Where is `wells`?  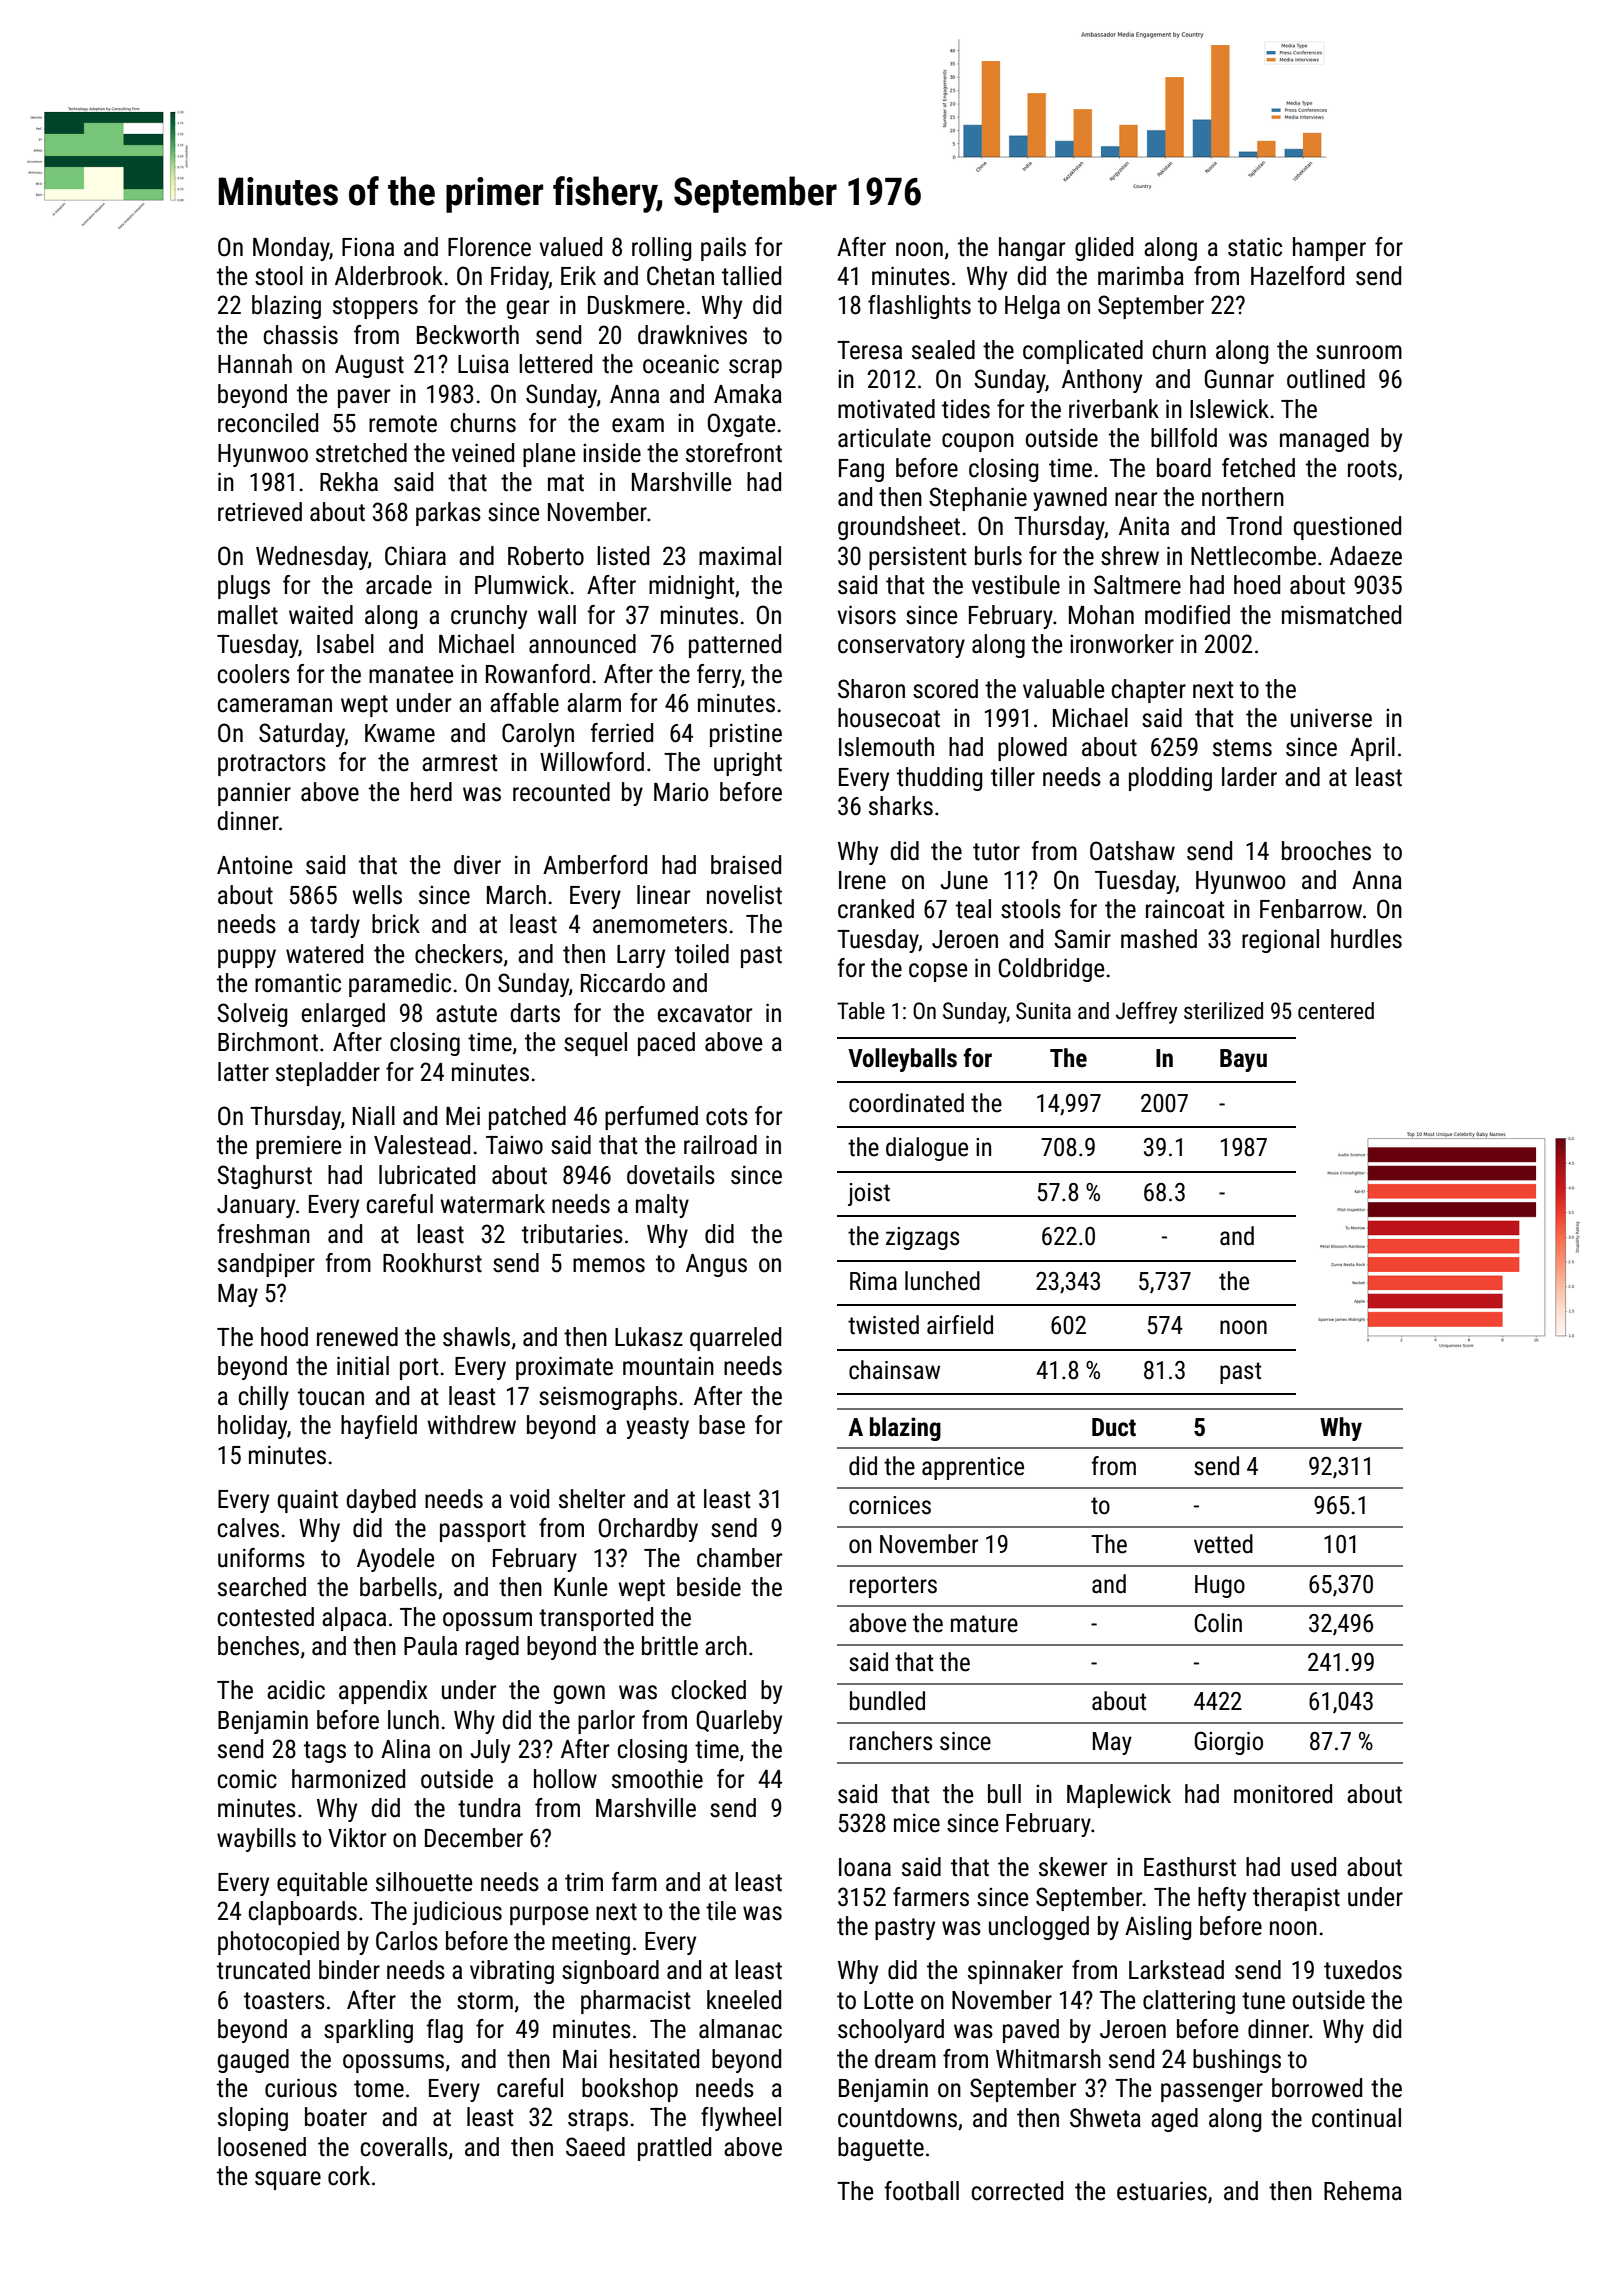 wells is located at coordinates (377, 895).
